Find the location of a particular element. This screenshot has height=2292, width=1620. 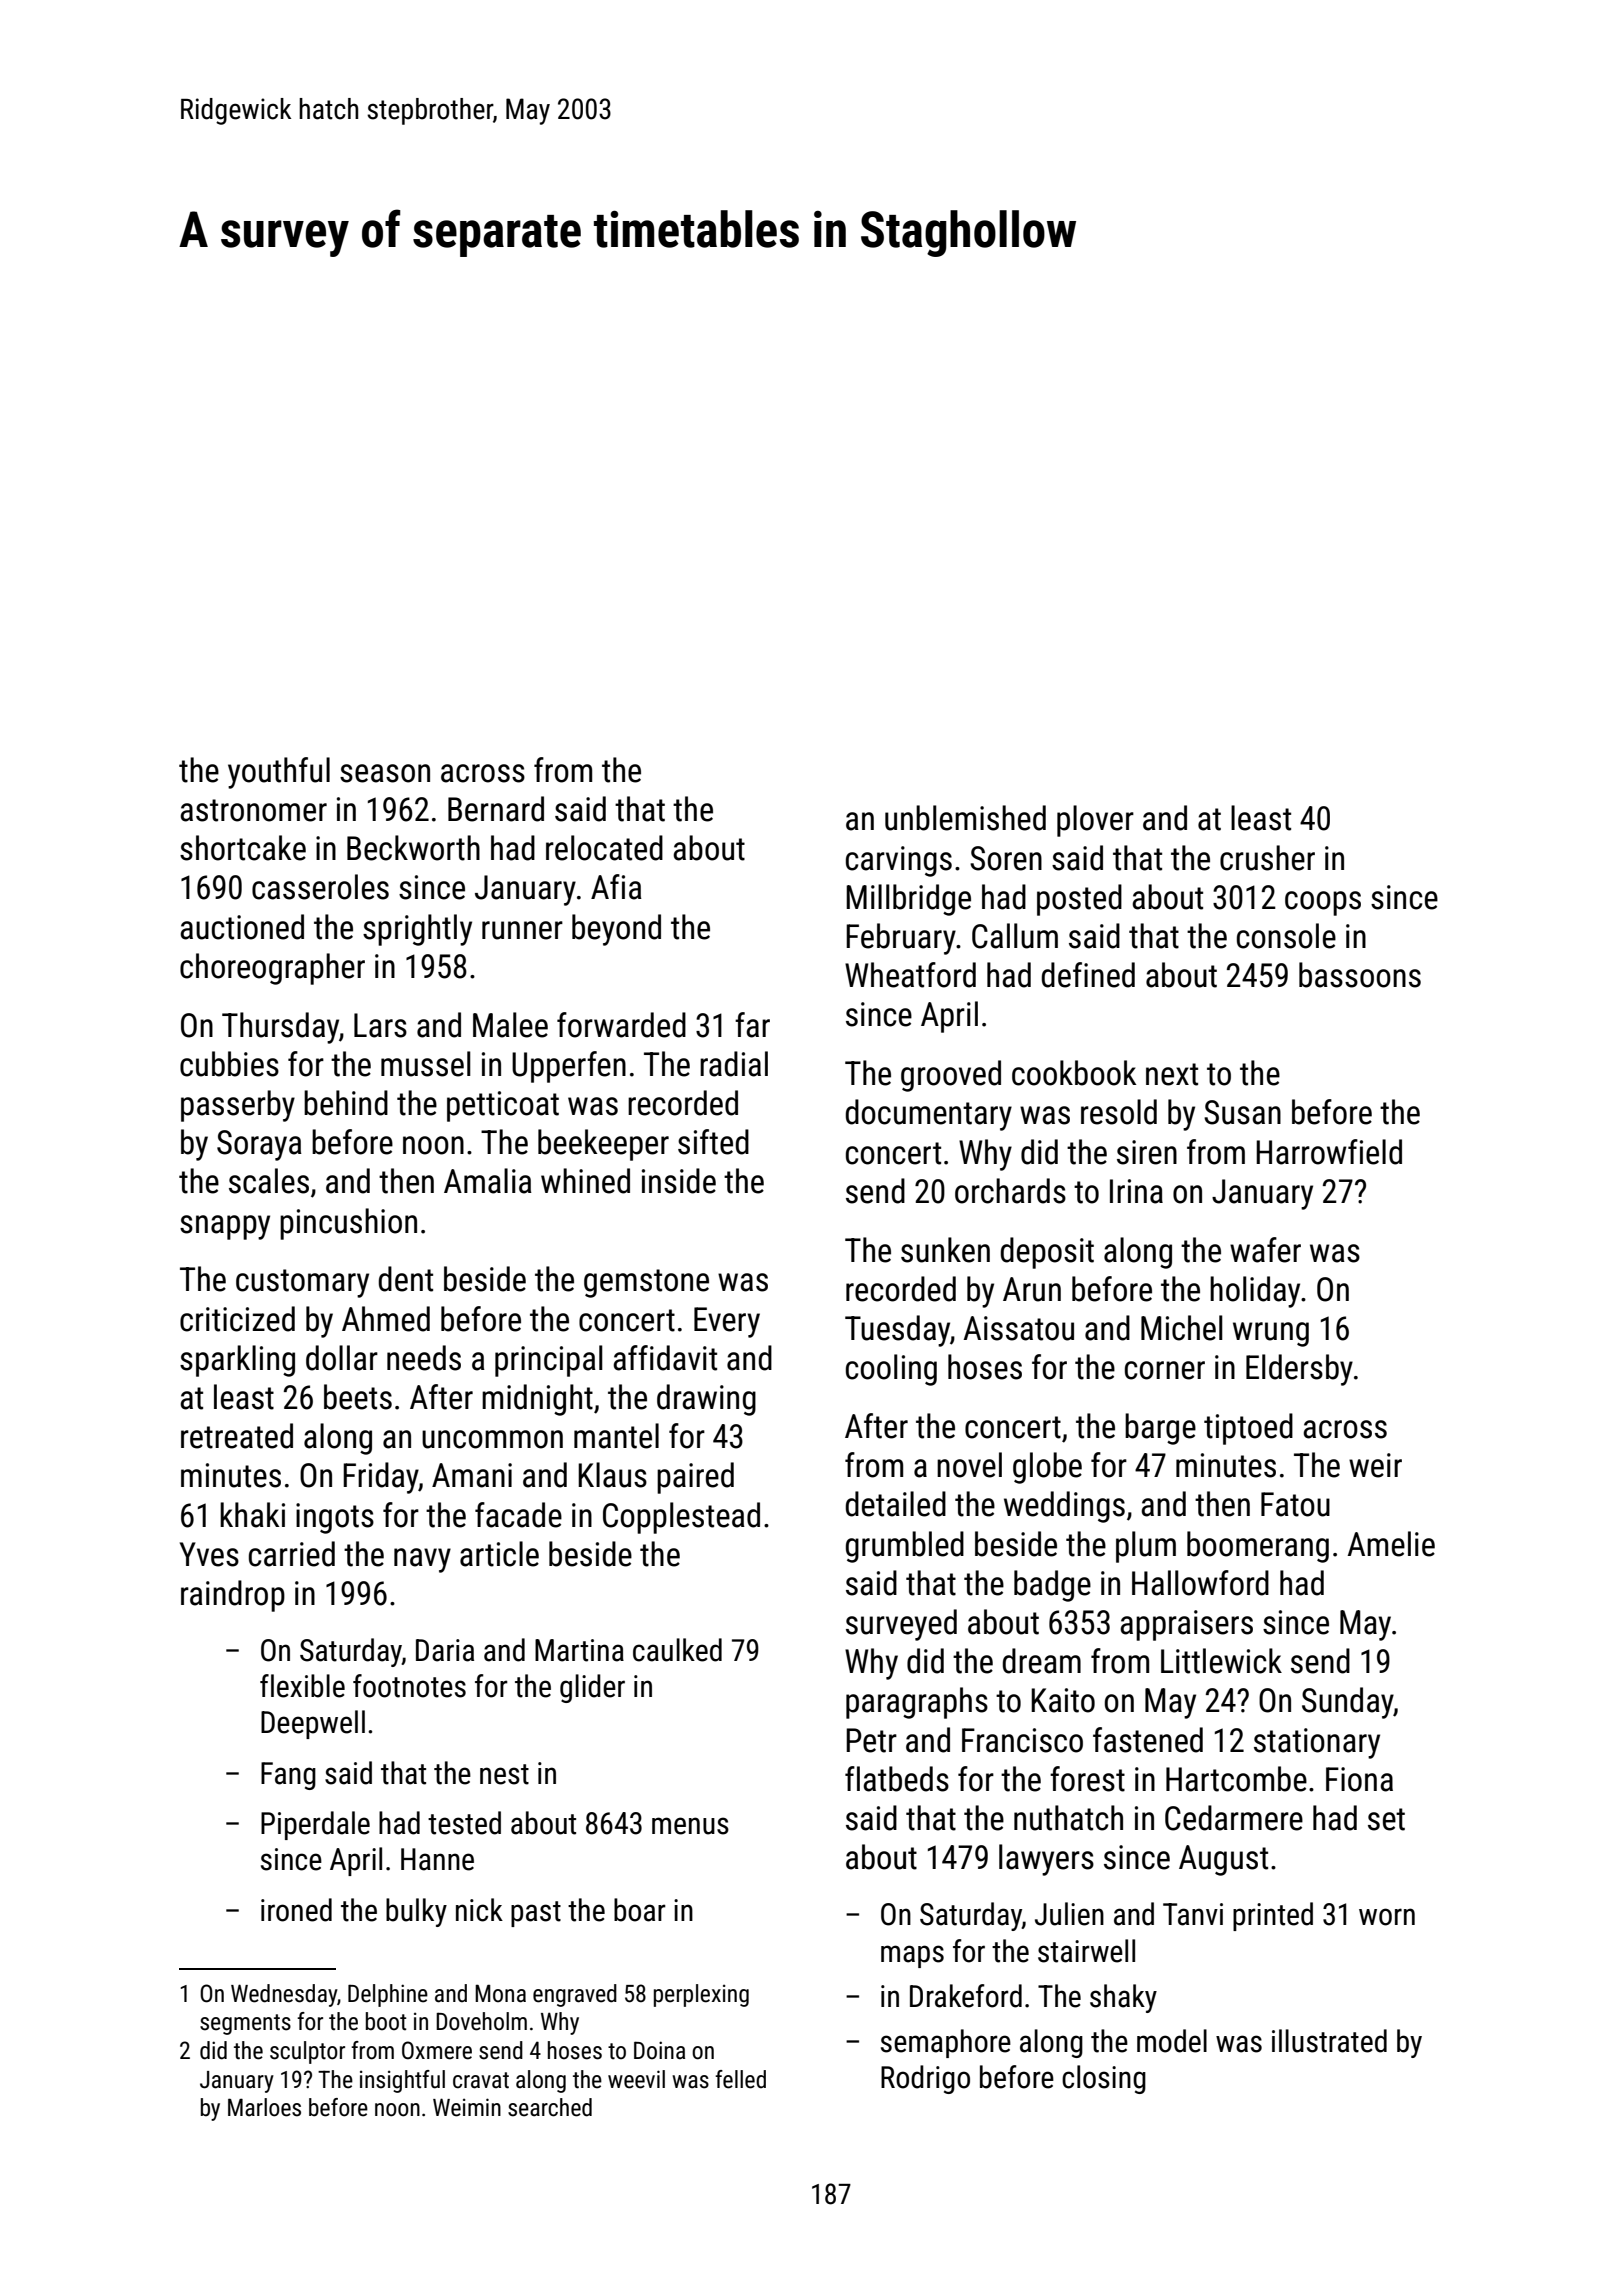

illustrated is located at coordinates (1329, 2041).
